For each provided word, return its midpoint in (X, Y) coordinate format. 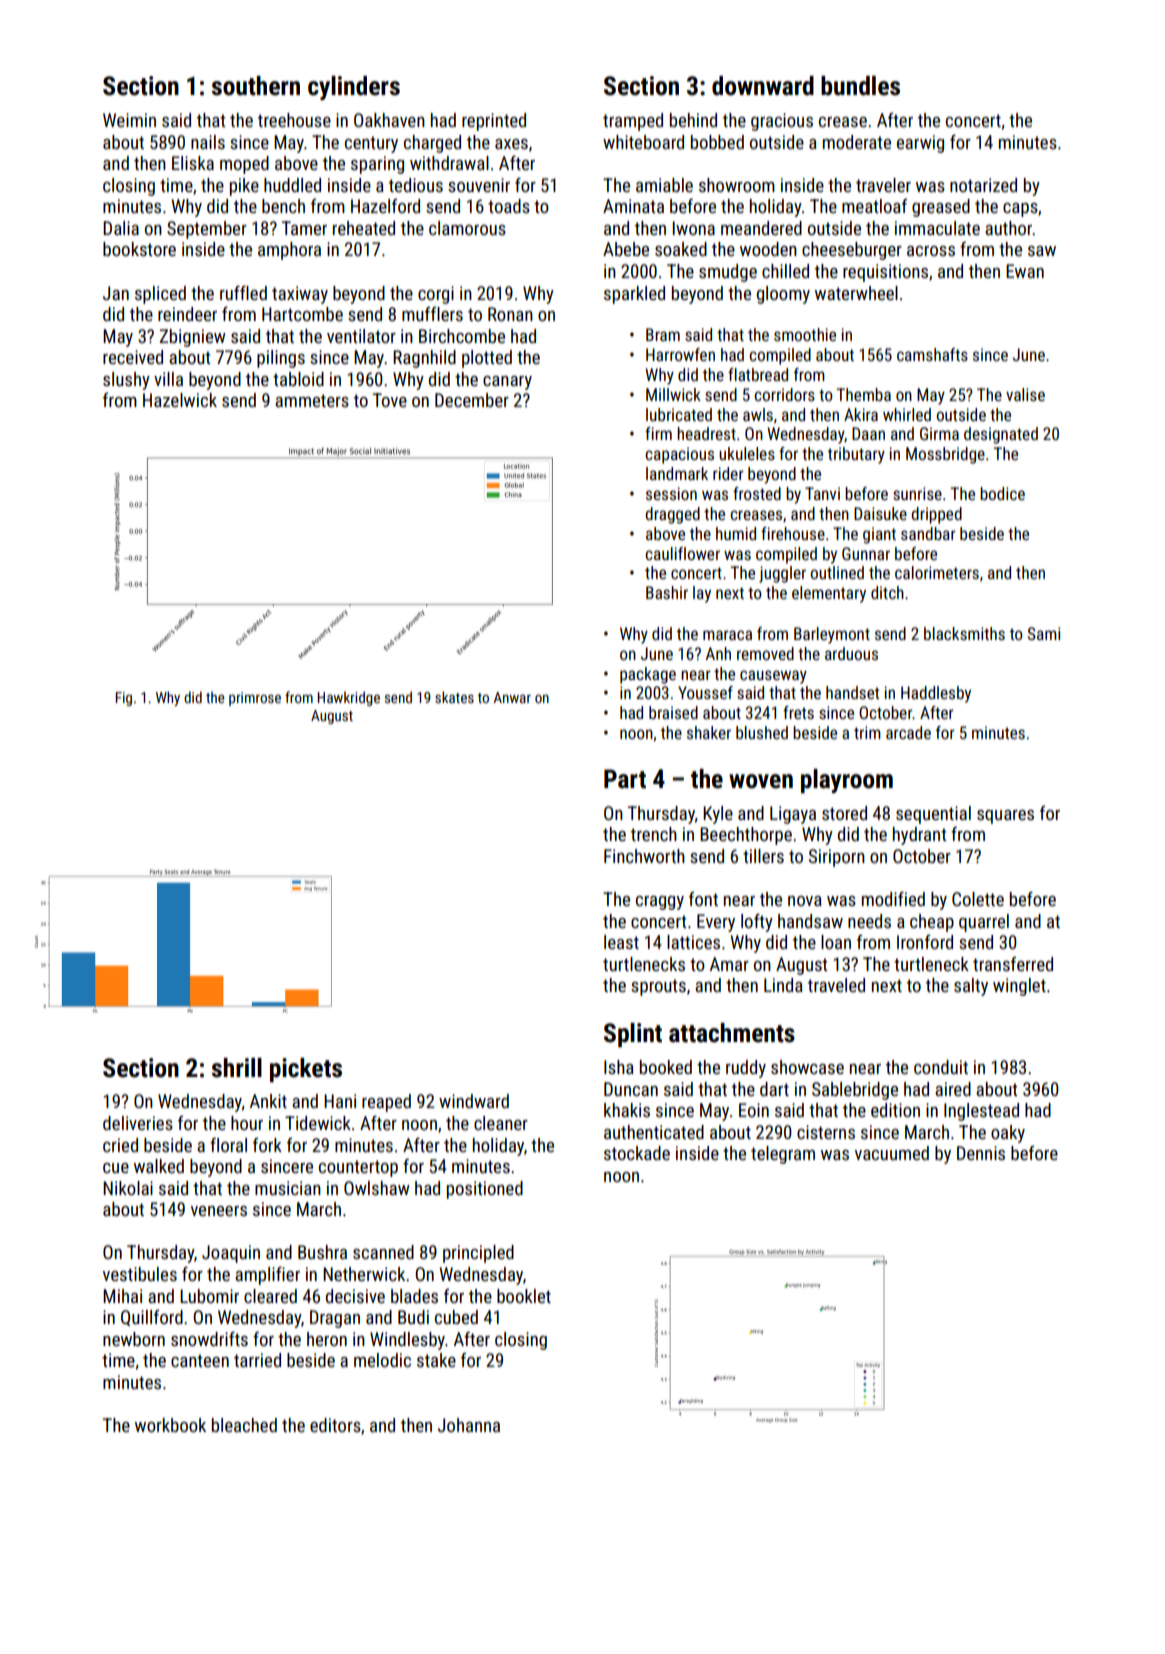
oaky (1008, 1134)
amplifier (267, 1275)
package (648, 675)
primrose (255, 699)
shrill (236, 1068)
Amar (729, 964)
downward (763, 86)
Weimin (129, 120)
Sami (1044, 633)
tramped (633, 122)
